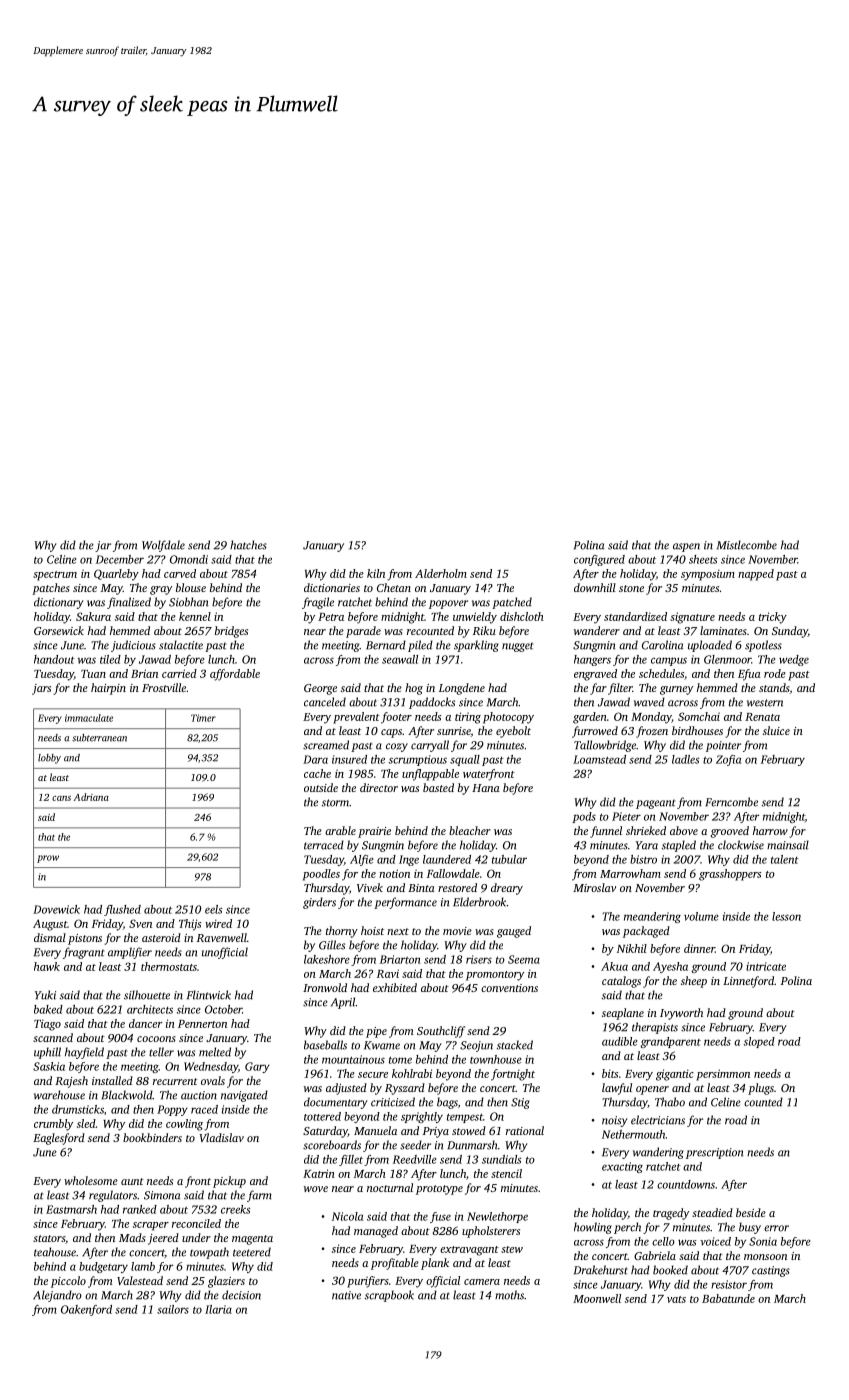  What do you see at coordinates (389, 1296) in the screenshot?
I see `scrapbook` at bounding box center [389, 1296].
